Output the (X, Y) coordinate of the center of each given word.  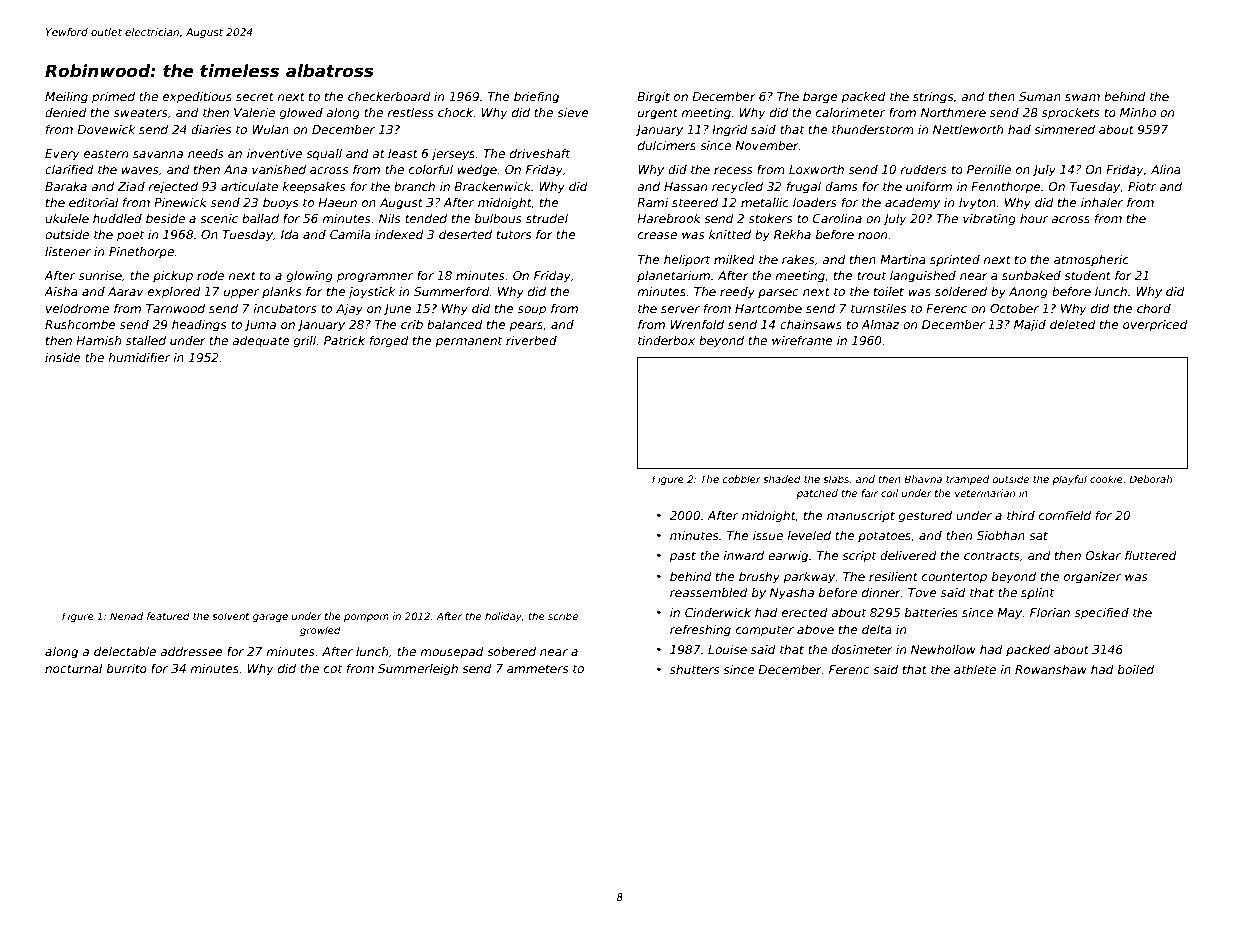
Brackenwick (492, 186)
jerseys (453, 155)
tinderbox (666, 340)
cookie (1106, 479)
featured (168, 616)
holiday (503, 617)
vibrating (989, 220)
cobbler (742, 479)
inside (63, 357)
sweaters (141, 112)
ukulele (67, 218)
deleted (1073, 324)
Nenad (126, 616)
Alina (1166, 169)
